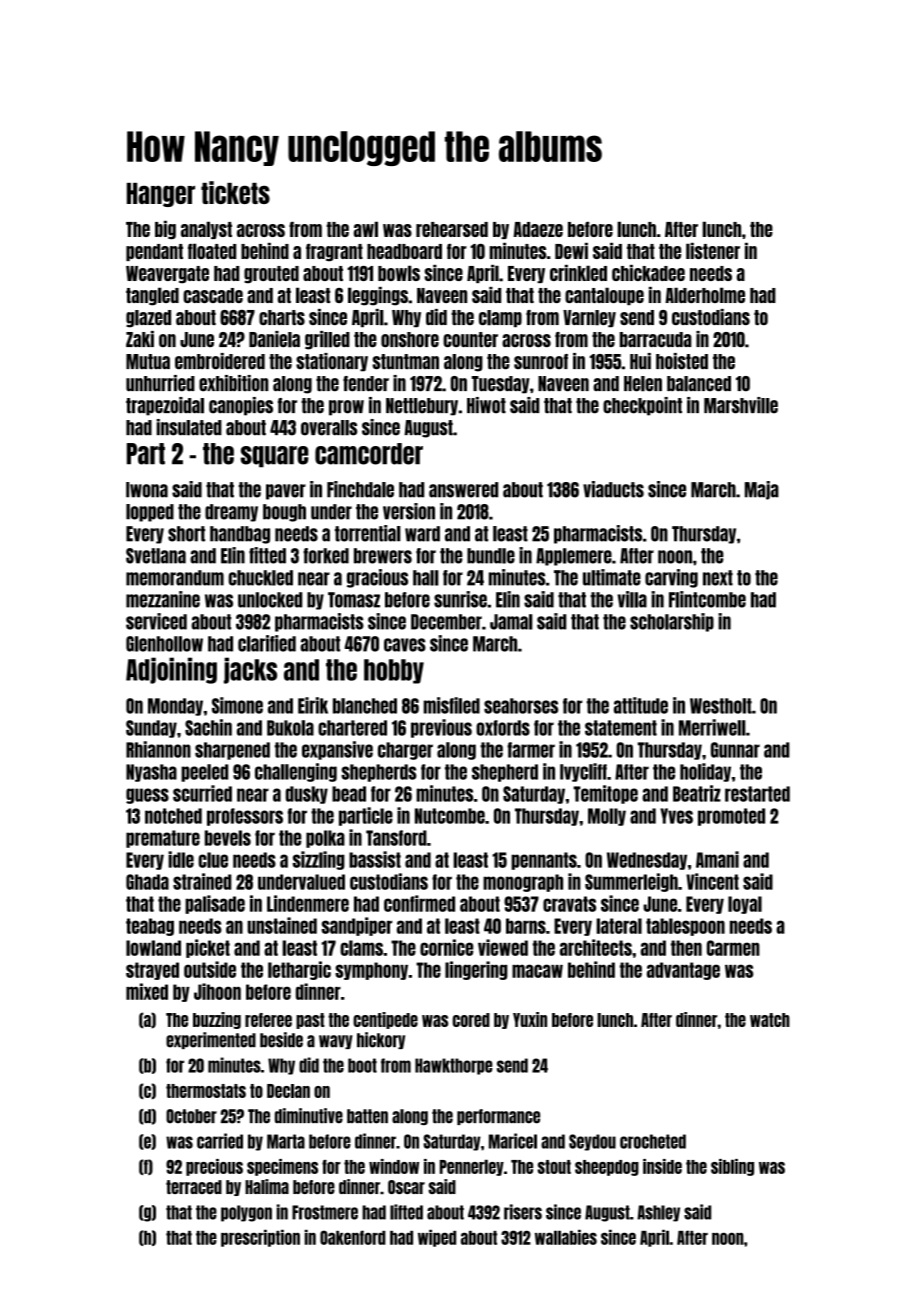 The image size is (924, 1314). What do you see at coordinates (671, 578) in the document?
I see `carving` at bounding box center [671, 578].
